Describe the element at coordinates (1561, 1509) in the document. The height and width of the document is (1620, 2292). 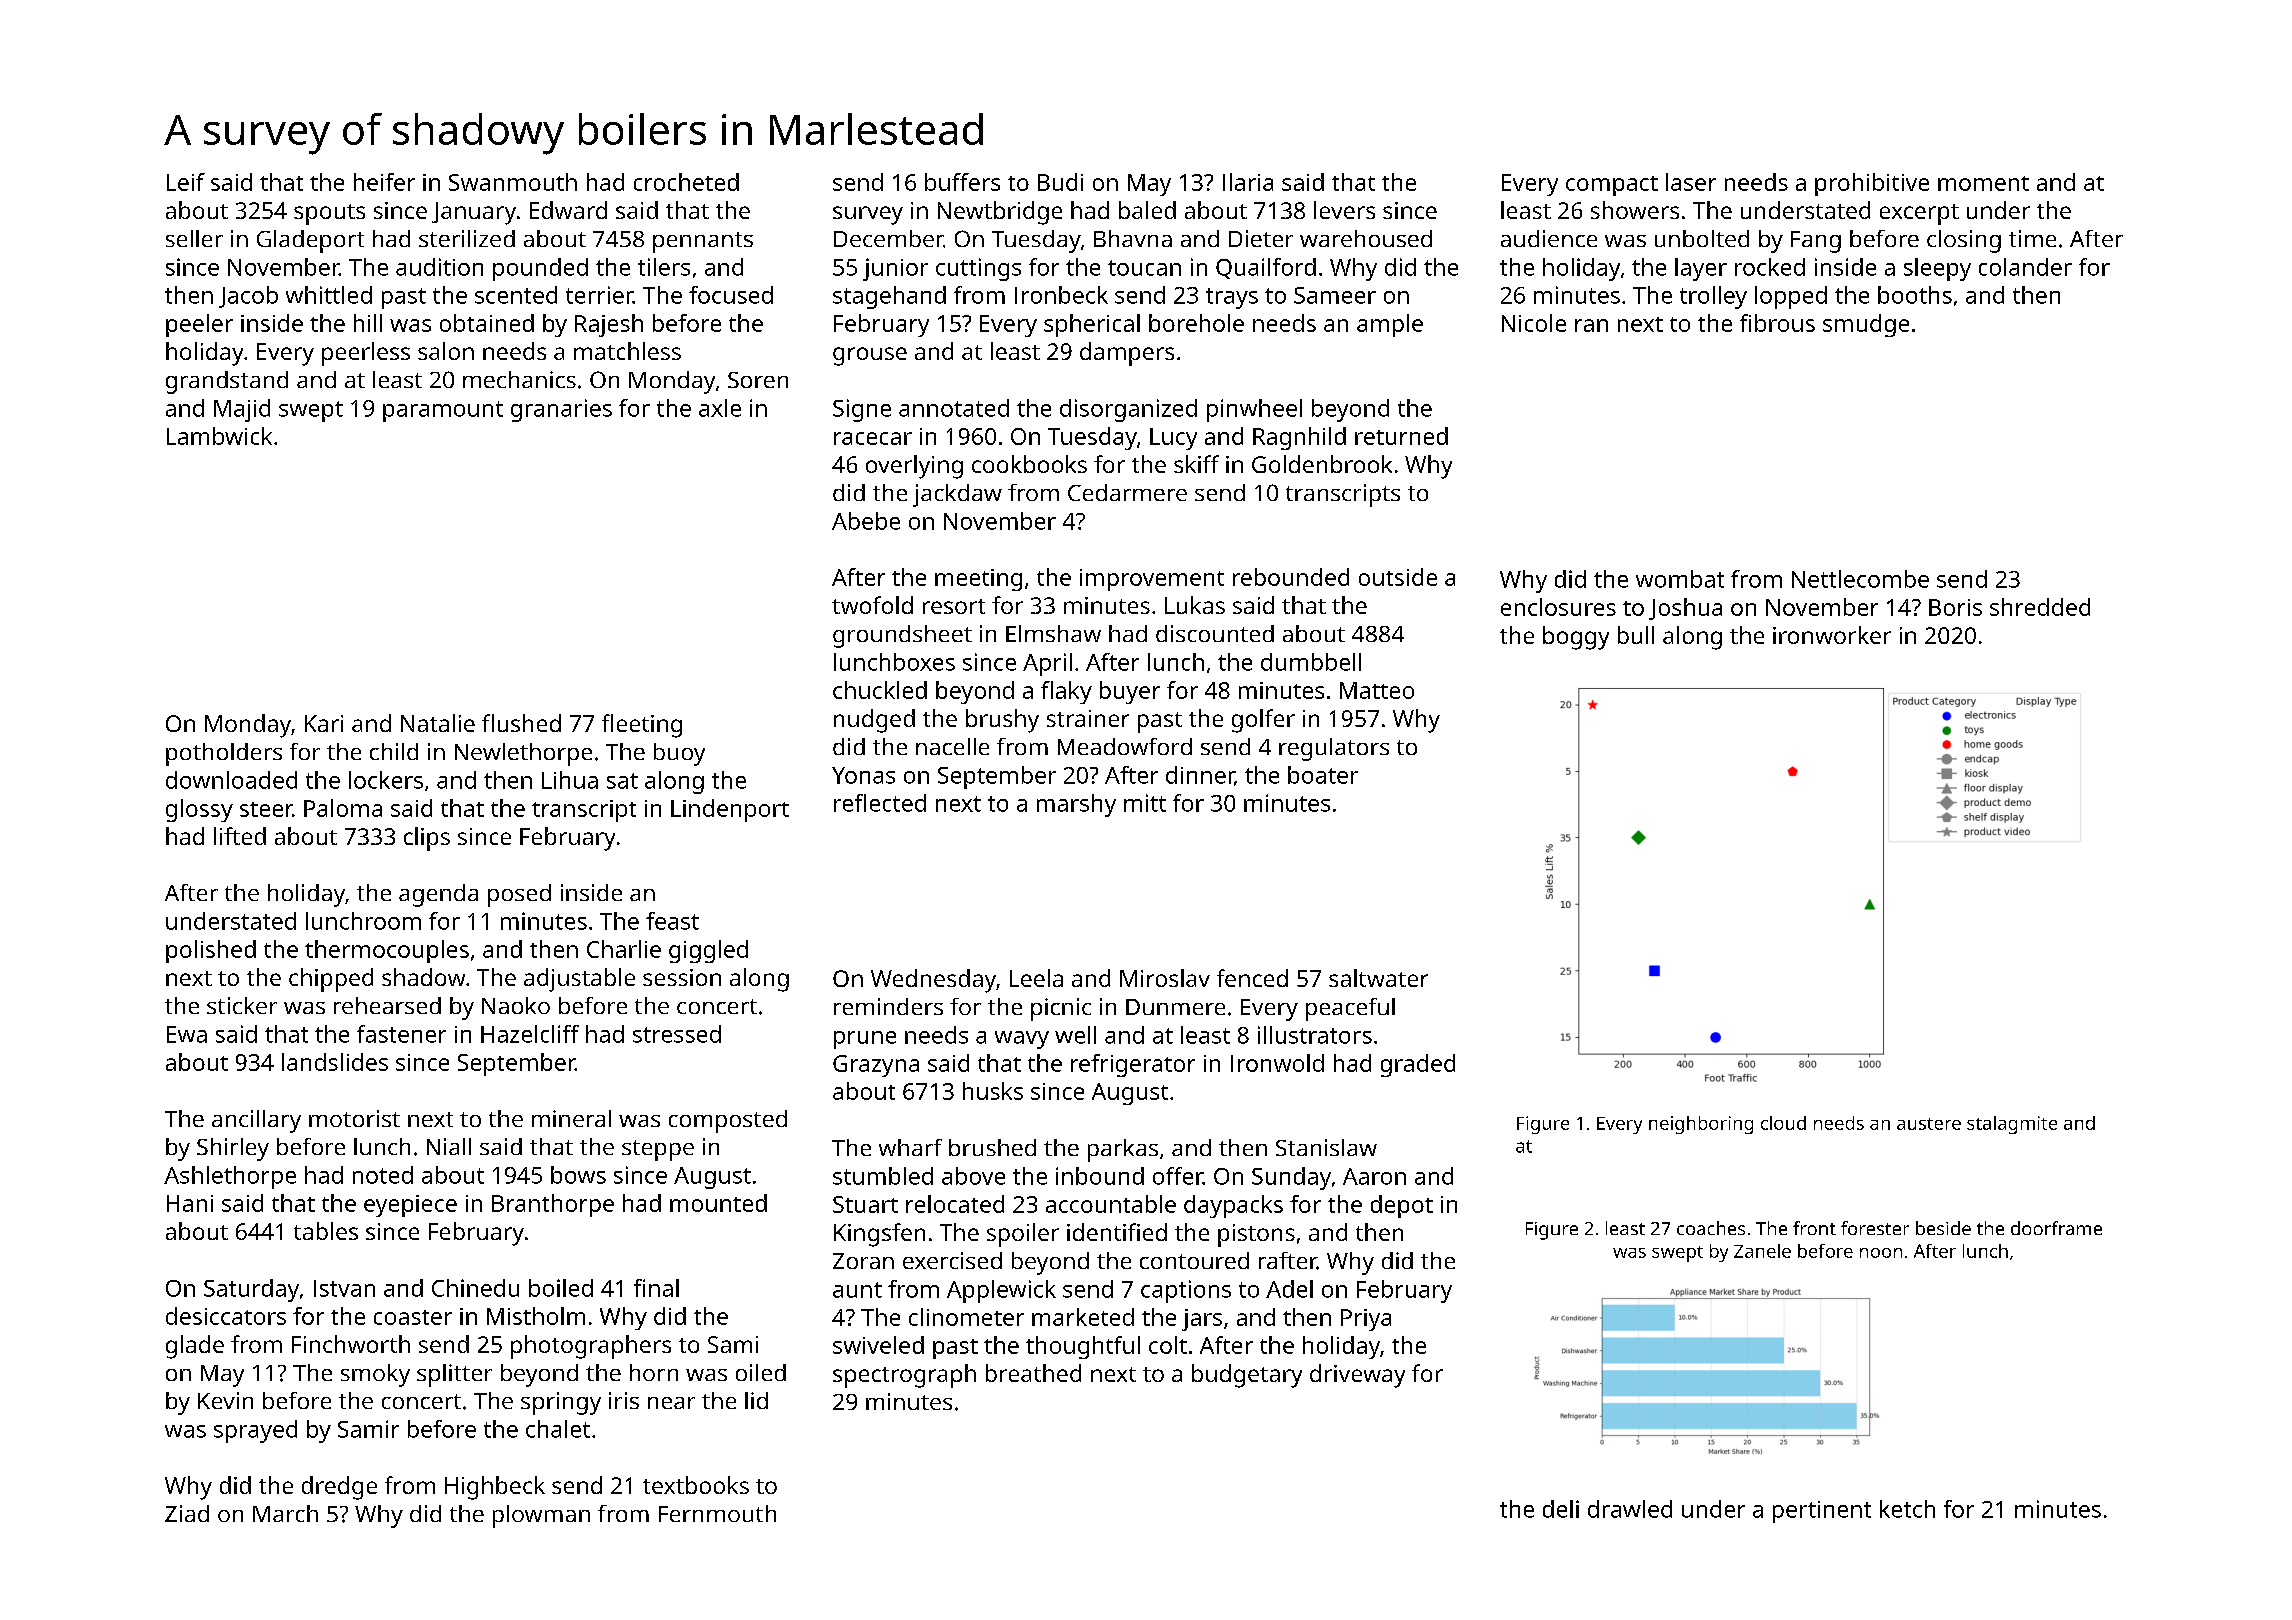
I see `deli` at that location.
